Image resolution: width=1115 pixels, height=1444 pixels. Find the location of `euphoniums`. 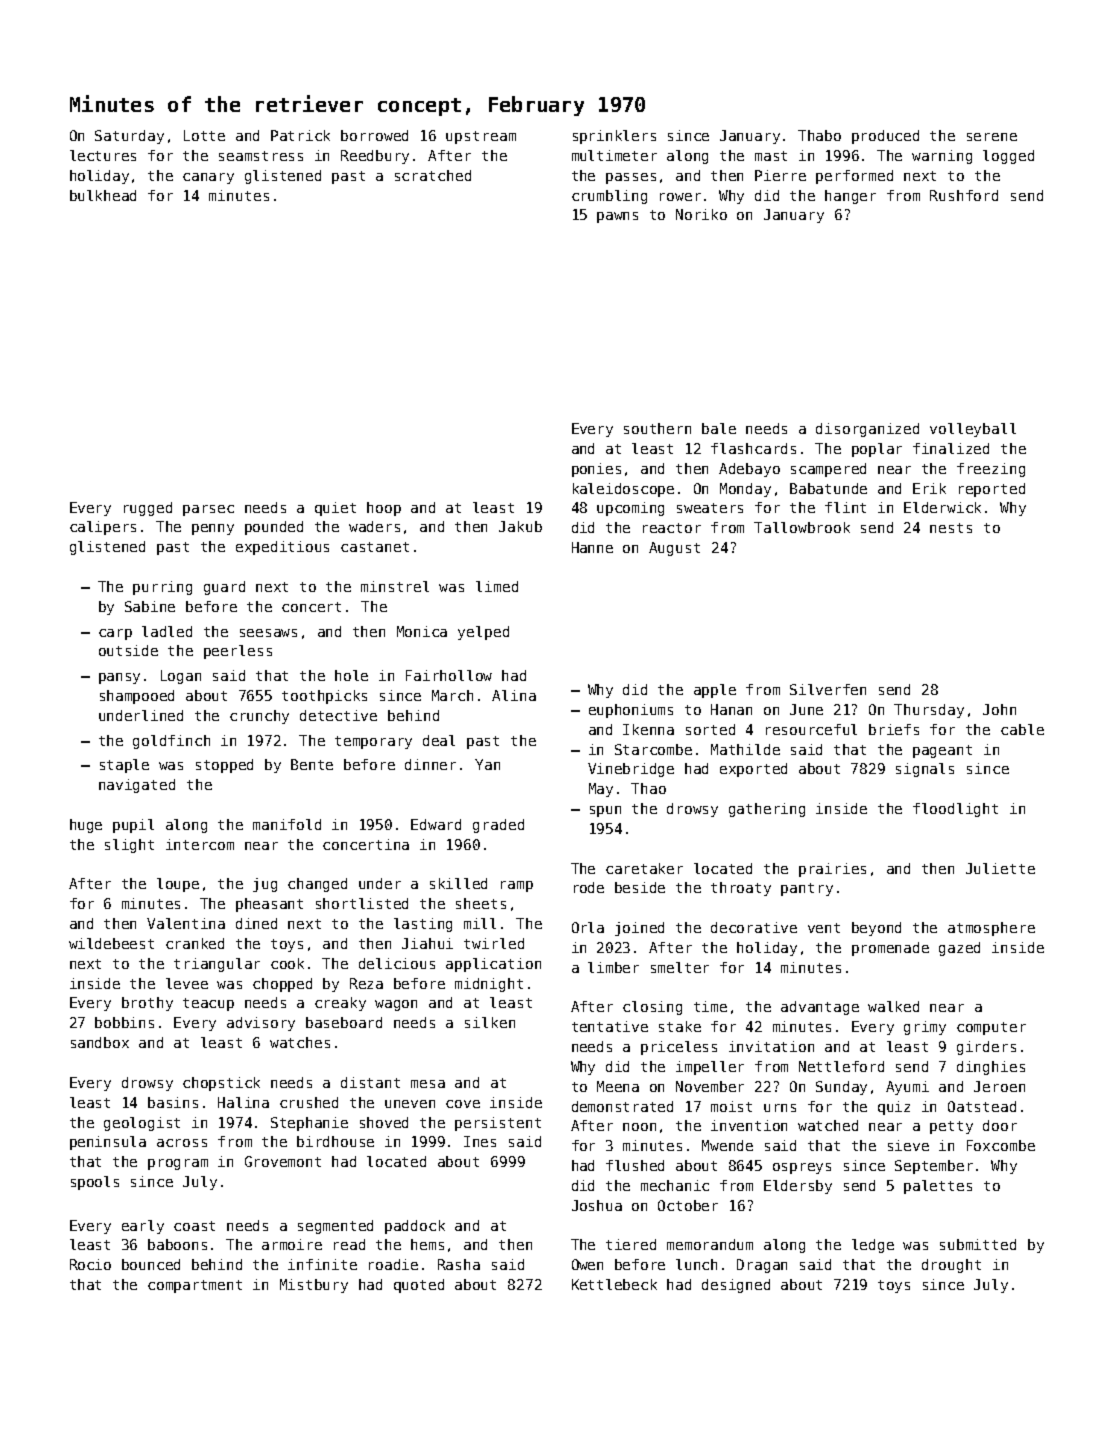

euphoniums is located at coordinates (631, 711).
